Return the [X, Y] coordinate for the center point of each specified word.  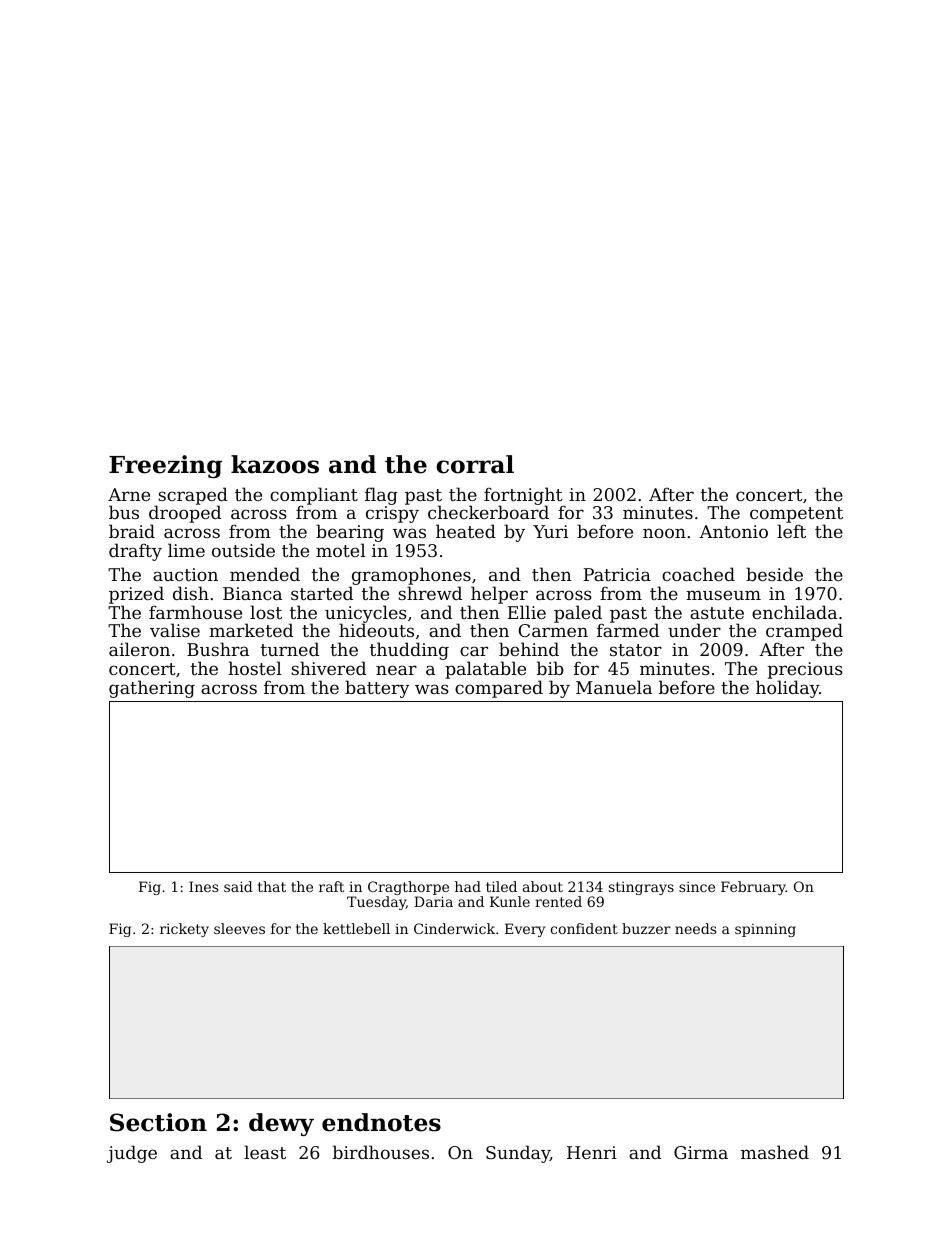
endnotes [381, 1122]
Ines [203, 886]
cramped [804, 632]
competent [796, 515]
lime [186, 550]
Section [158, 1122]
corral [475, 464]
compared [499, 689]
